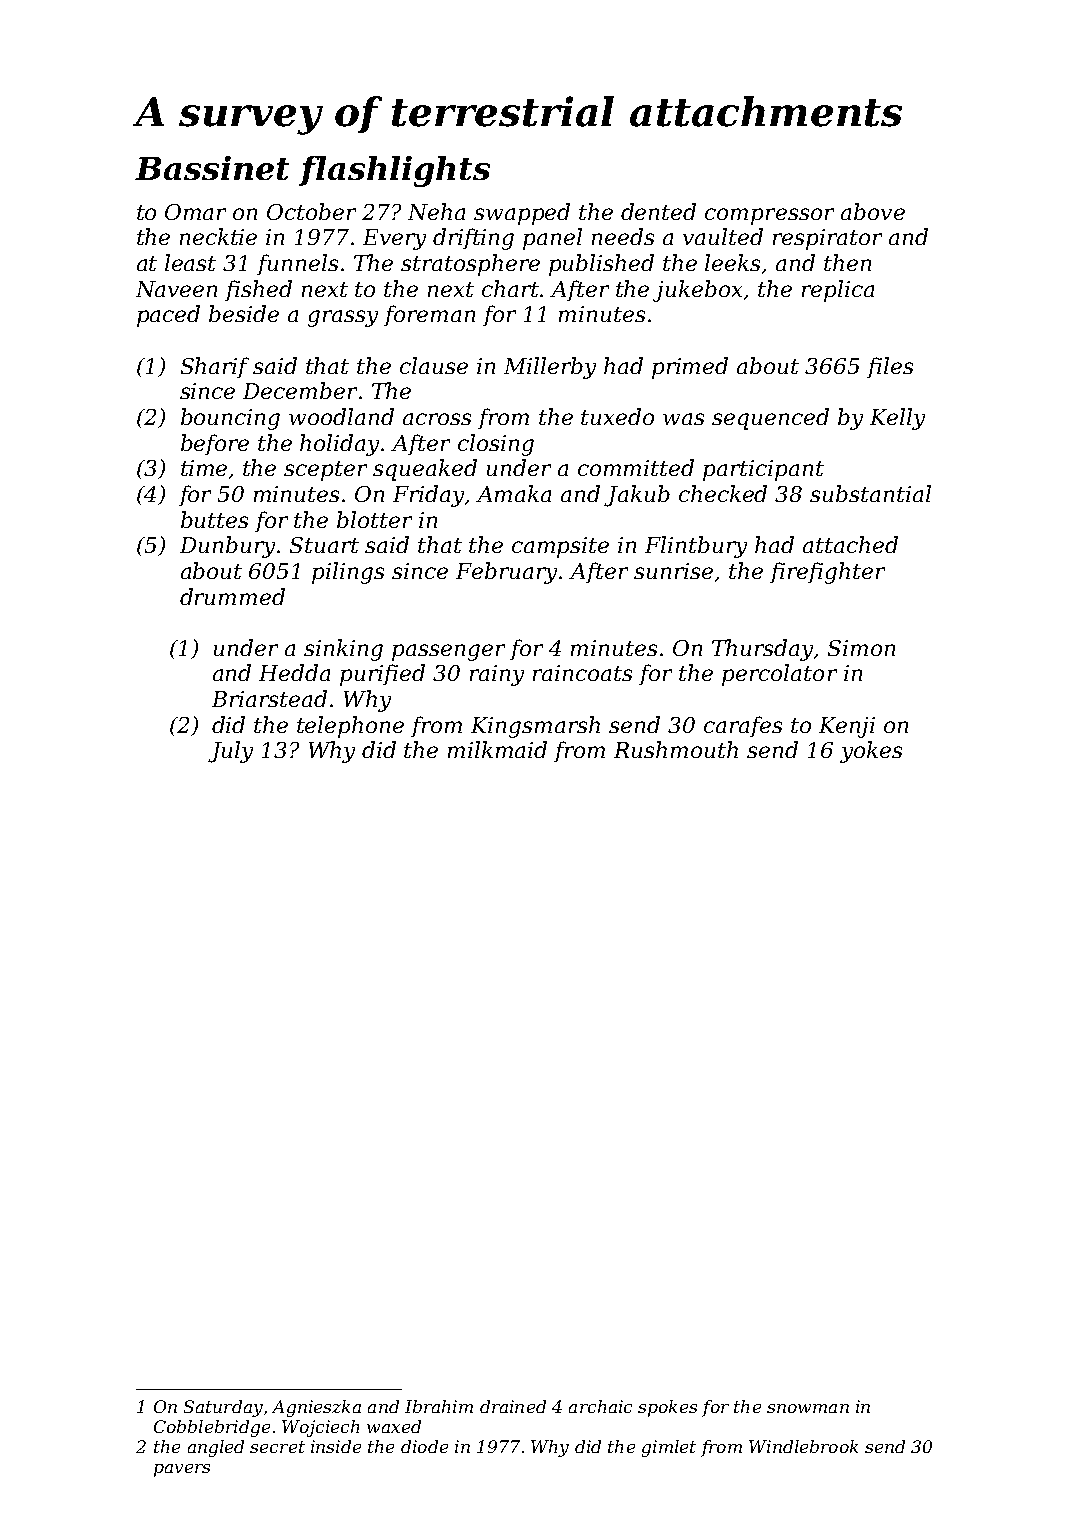 Image resolution: width=1078 pixels, height=1525 pixels. Describe the element at coordinates (513, 1406) in the screenshot. I see `drained` at that location.
